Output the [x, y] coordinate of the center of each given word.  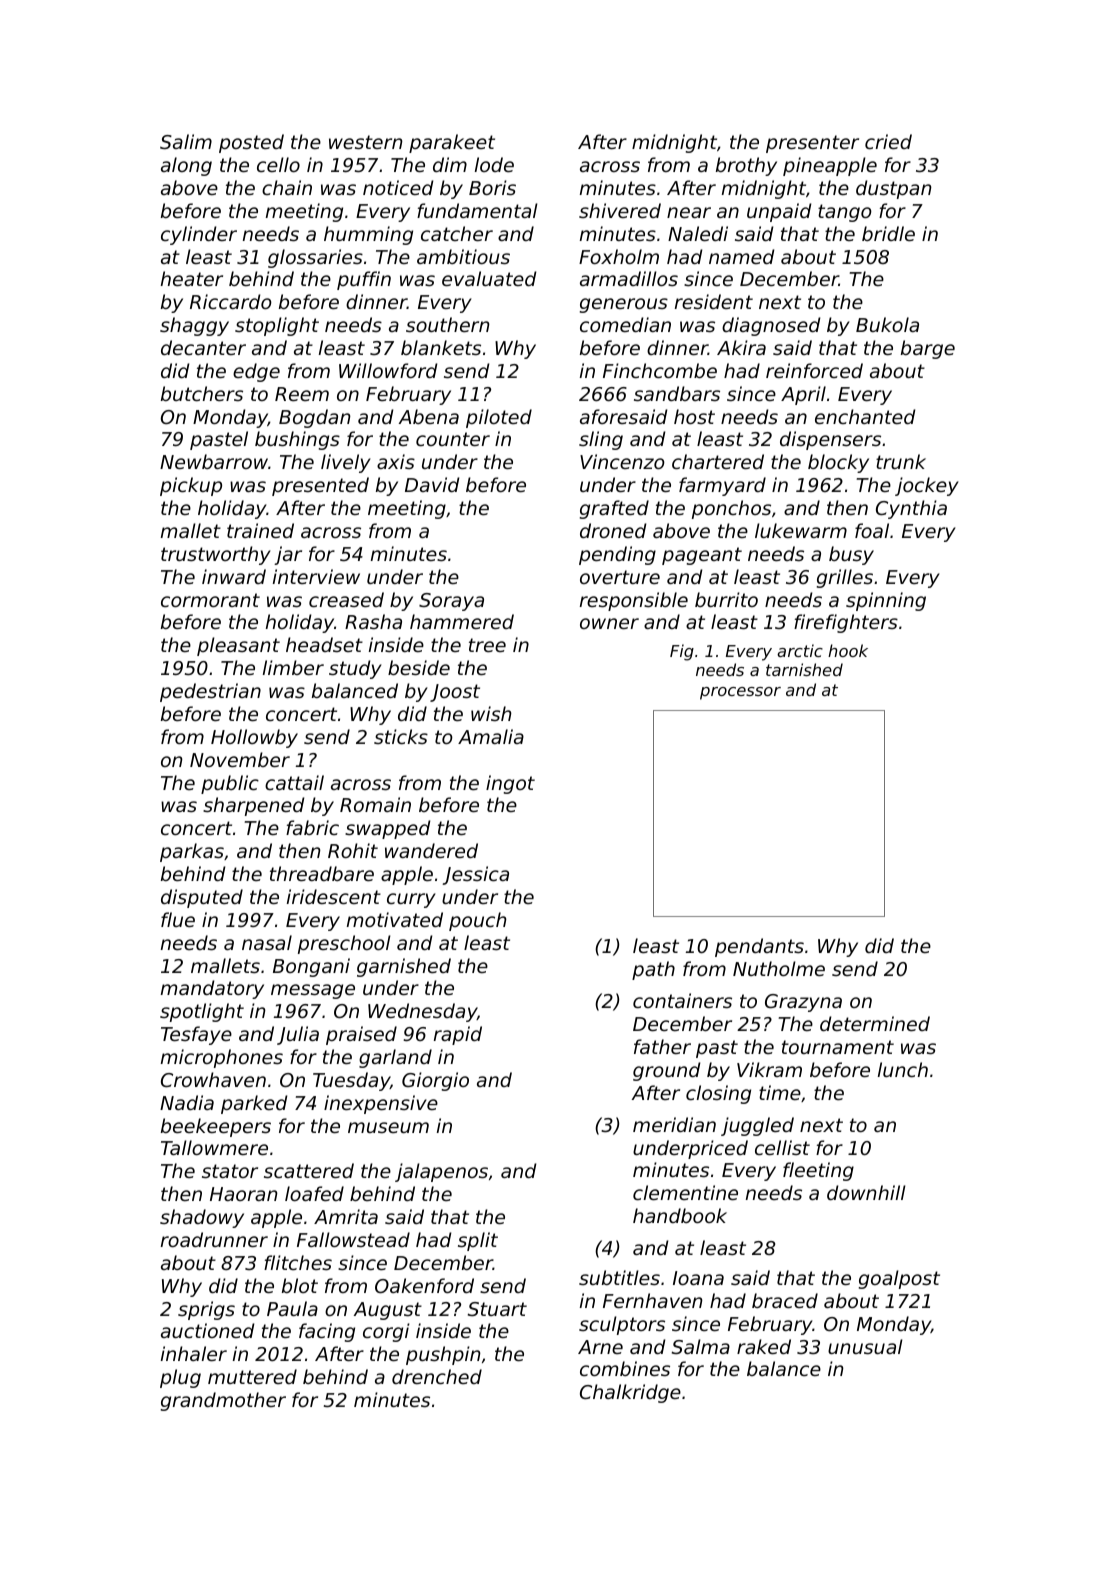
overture [620, 577]
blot [300, 1285]
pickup [191, 486]
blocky [838, 463]
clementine [685, 1192]
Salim [186, 141]
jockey [927, 486]
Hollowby [254, 738]
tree [487, 645]
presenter [812, 144]
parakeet [452, 143]
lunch [903, 1069]
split [478, 1241]
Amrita [346, 1216]
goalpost [899, 1279]
